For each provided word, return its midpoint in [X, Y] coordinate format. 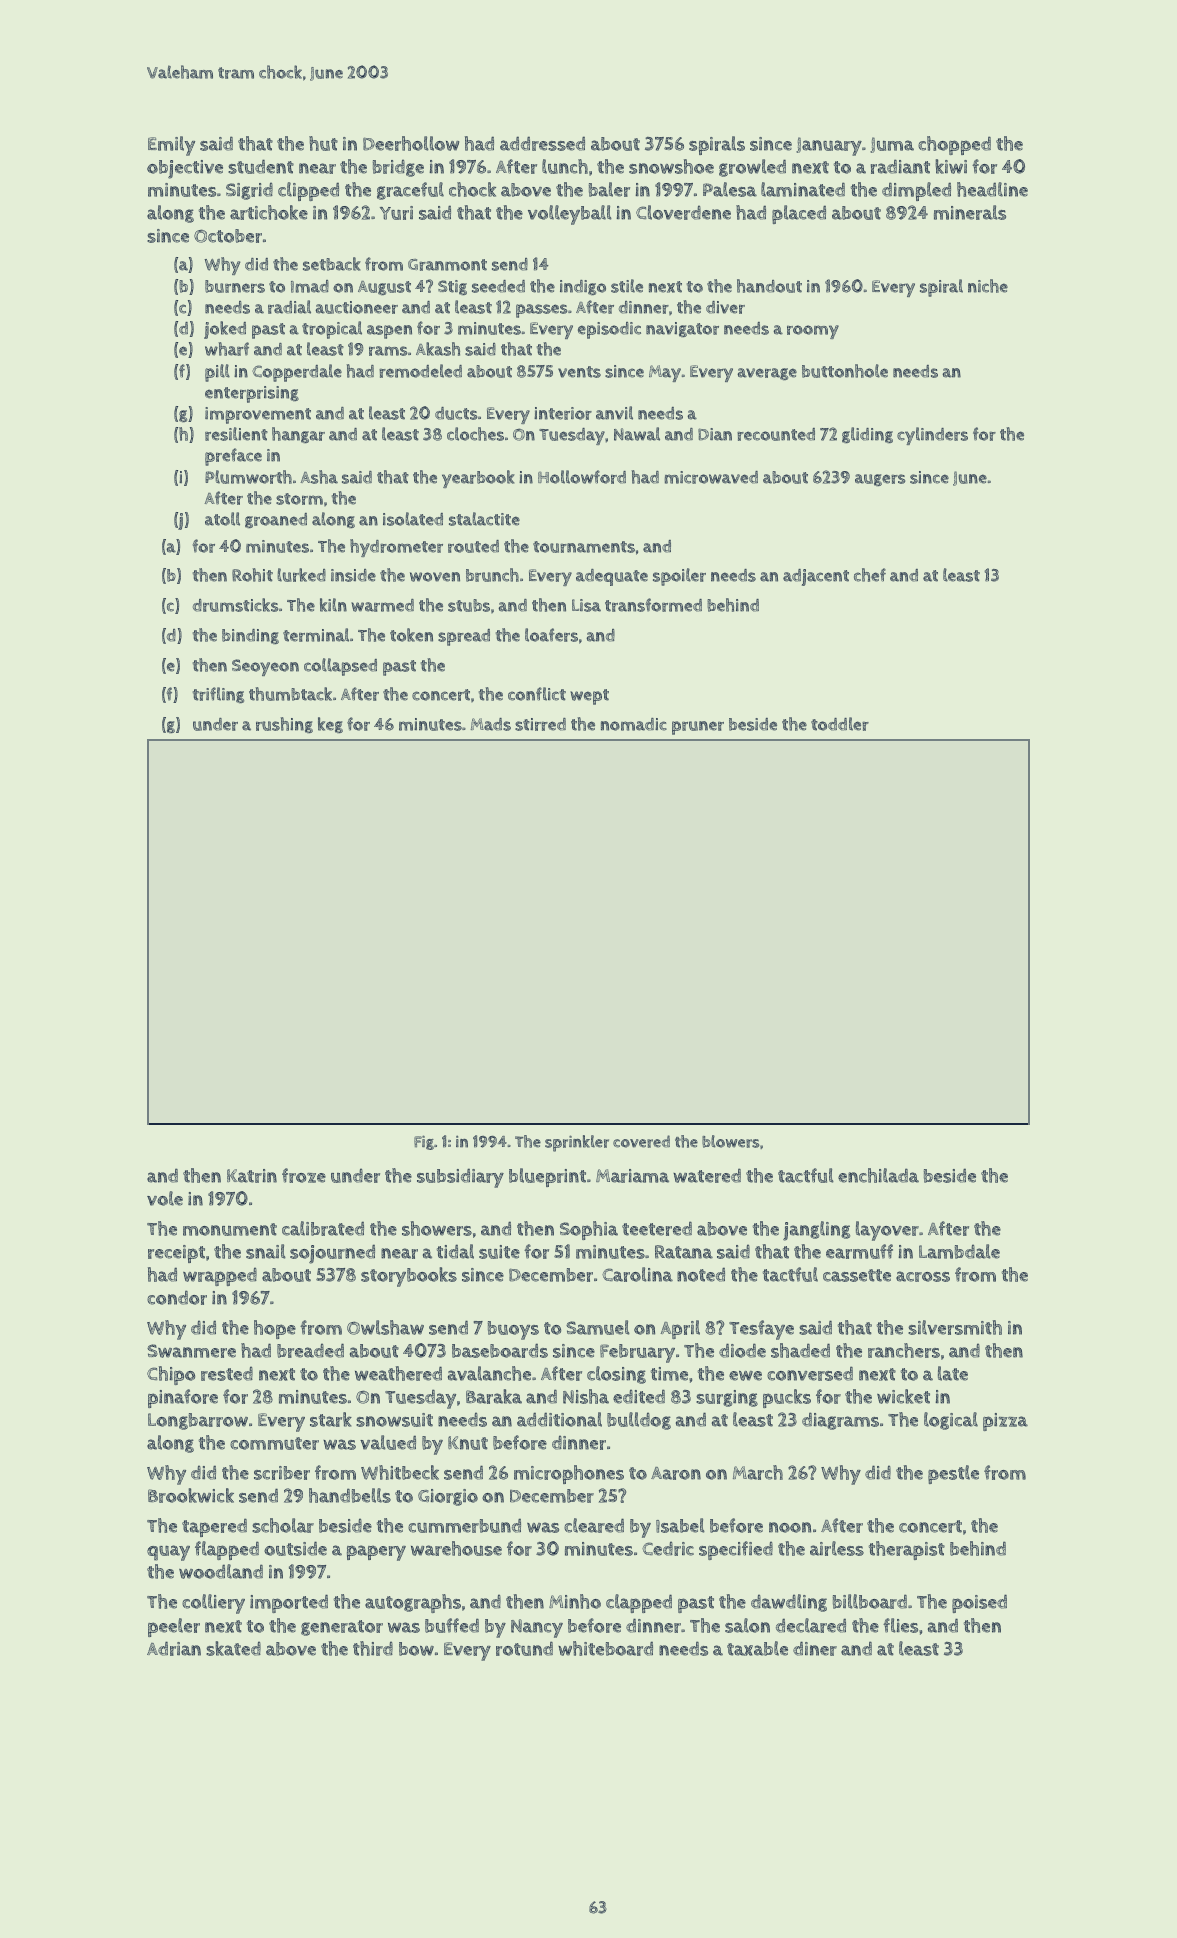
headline [992, 189]
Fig [424, 1142]
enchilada [878, 1175]
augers [880, 480]
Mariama [632, 1176]
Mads [491, 724]
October [228, 236]
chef [870, 575]
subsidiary [460, 1178]
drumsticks [235, 605]
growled [752, 168]
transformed [653, 605]
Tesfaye [761, 1330]
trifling [218, 695]
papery [376, 1553]
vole [165, 1198]
